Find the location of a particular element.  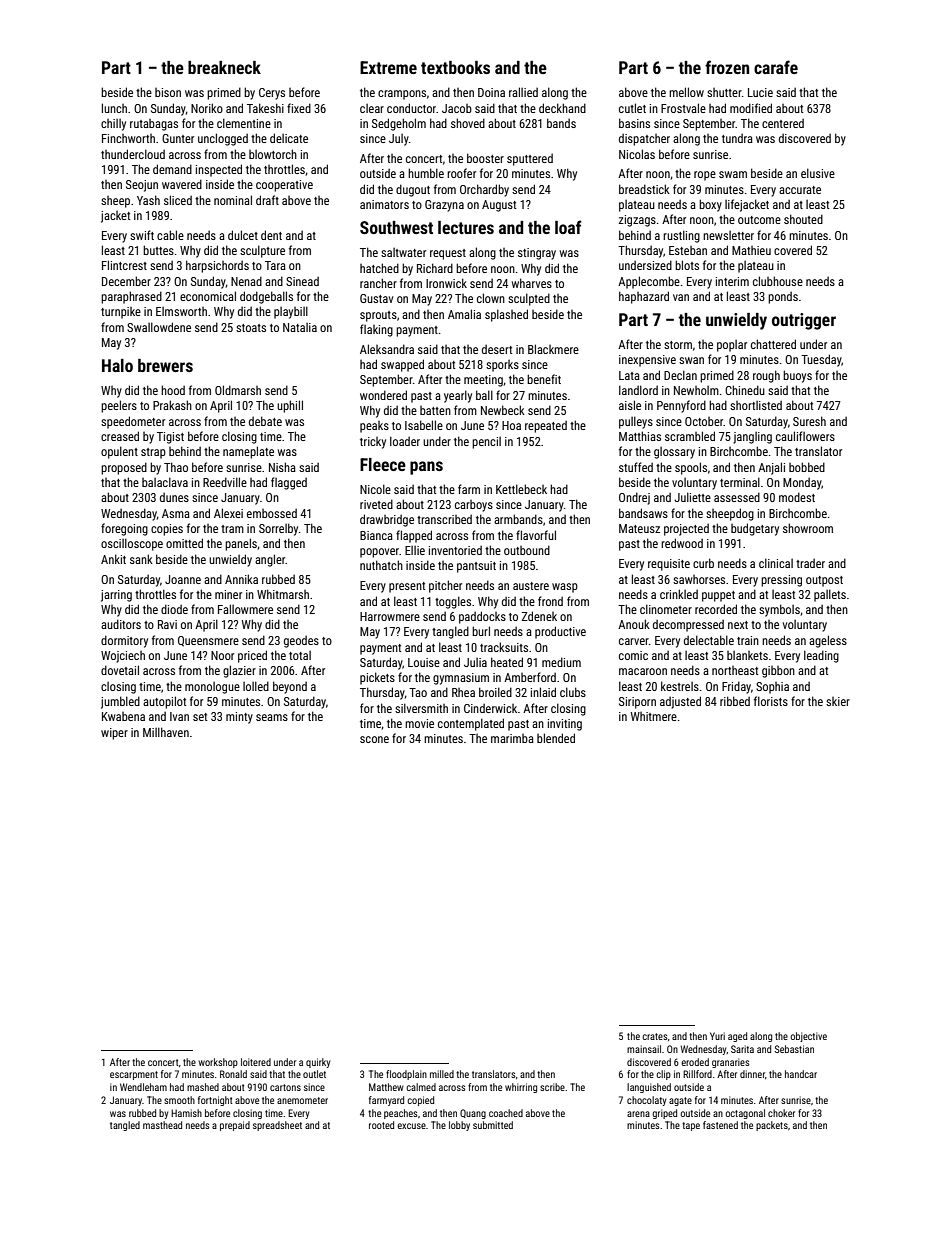

floodplain is located at coordinates (406, 1075).
